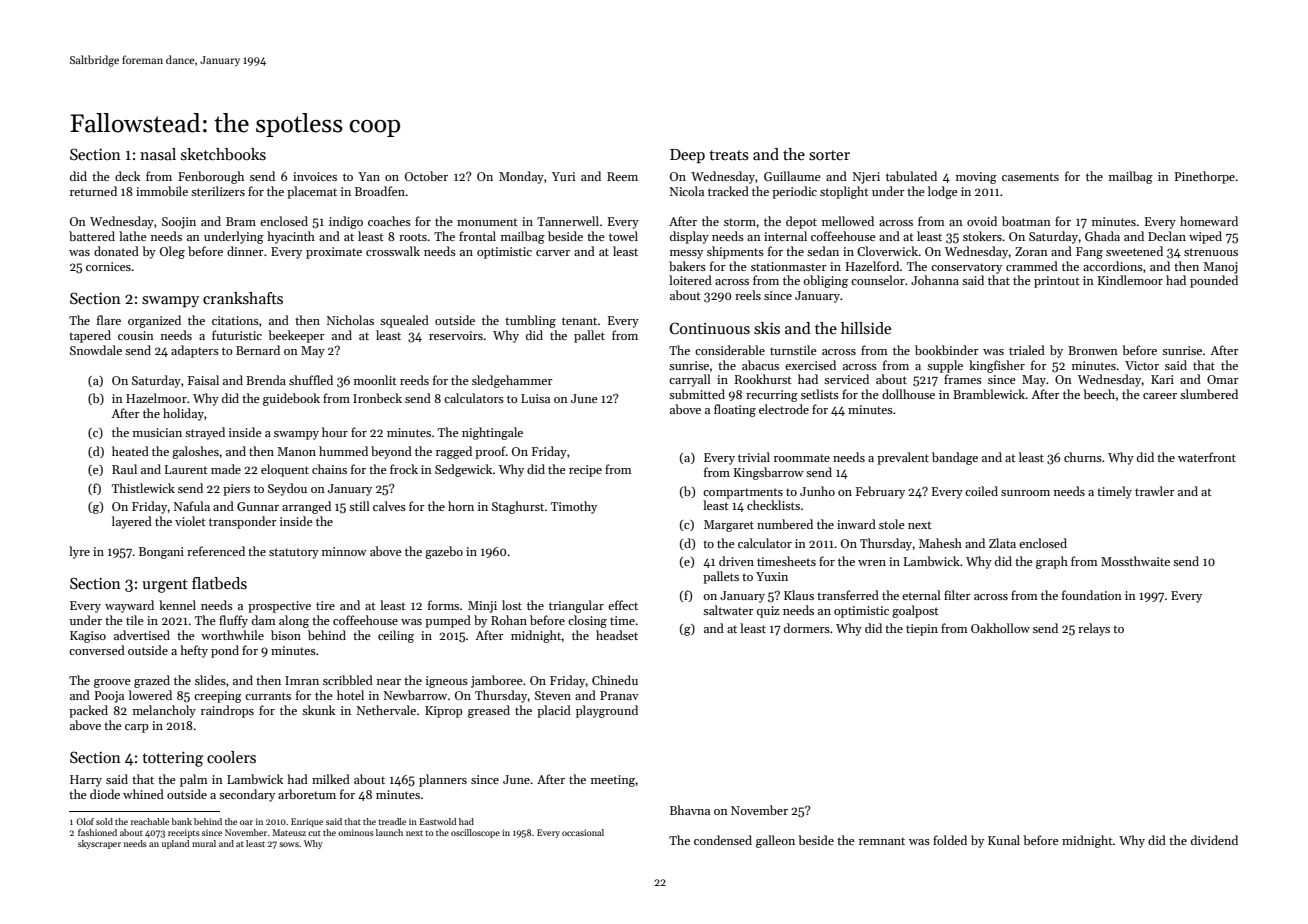 This screenshot has width=1308, height=924. I want to click on Monday, so click(521, 177).
